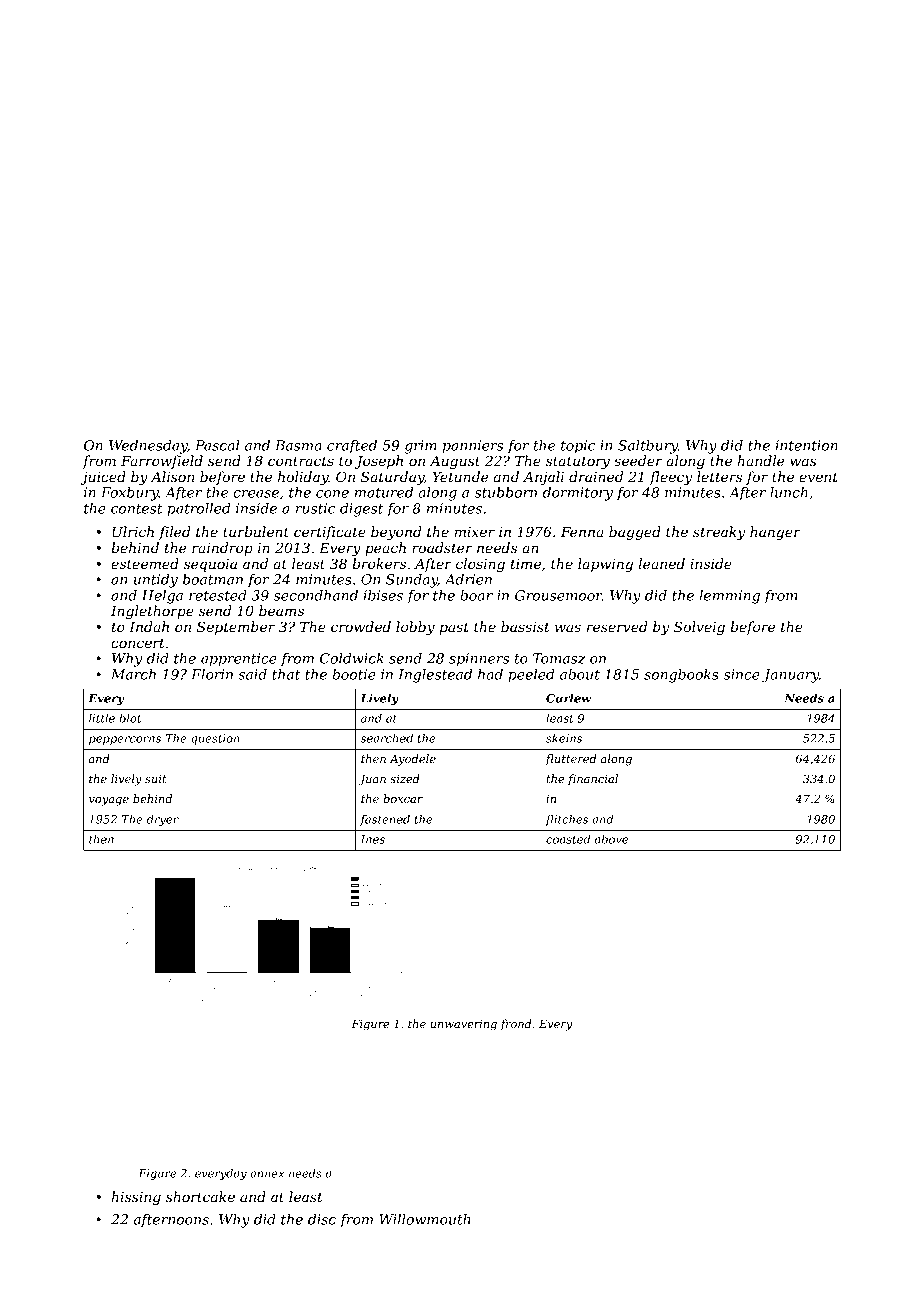 This screenshot has height=1308, width=924. Describe the element at coordinates (217, 445) in the screenshot. I see `Pascal` at that location.
